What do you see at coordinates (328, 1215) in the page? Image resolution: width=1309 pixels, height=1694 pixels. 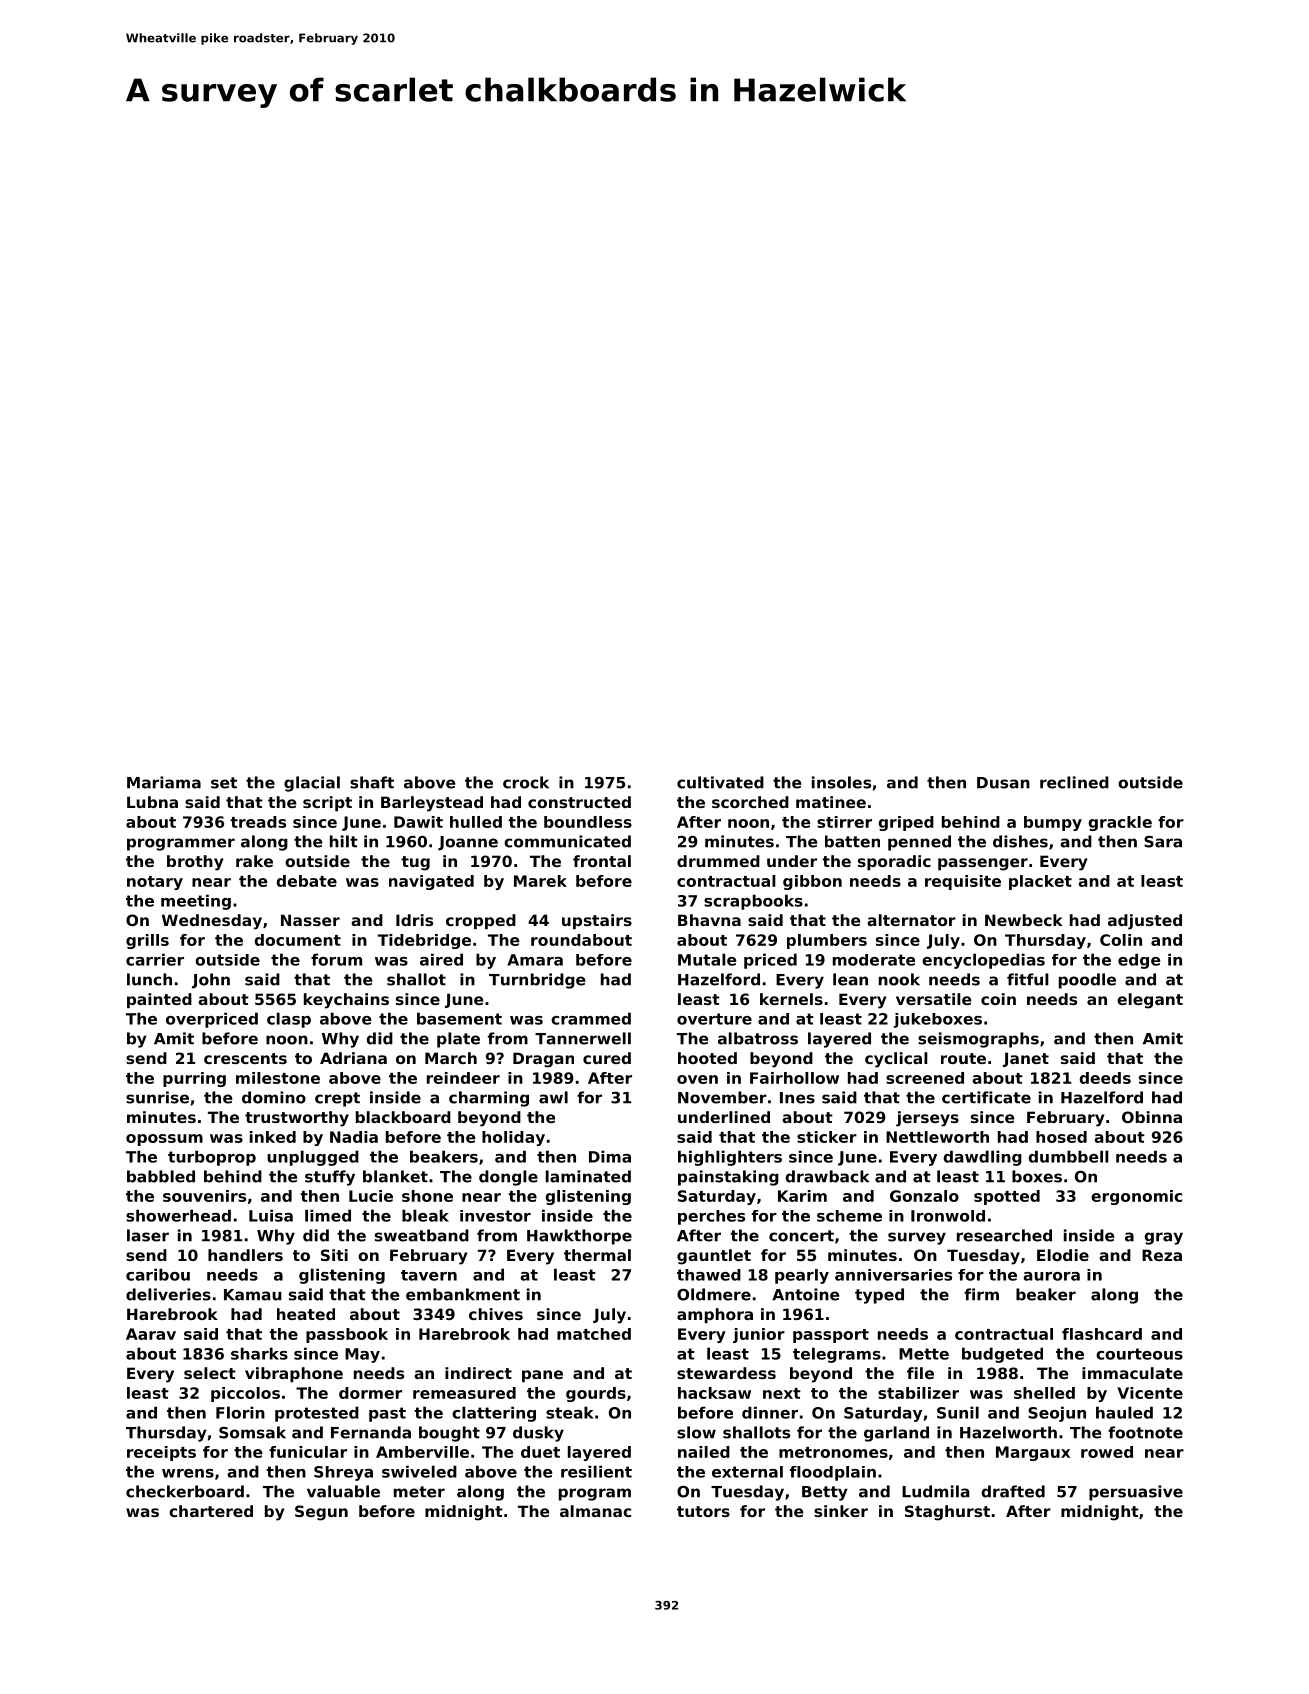 I see `limed` at bounding box center [328, 1215].
